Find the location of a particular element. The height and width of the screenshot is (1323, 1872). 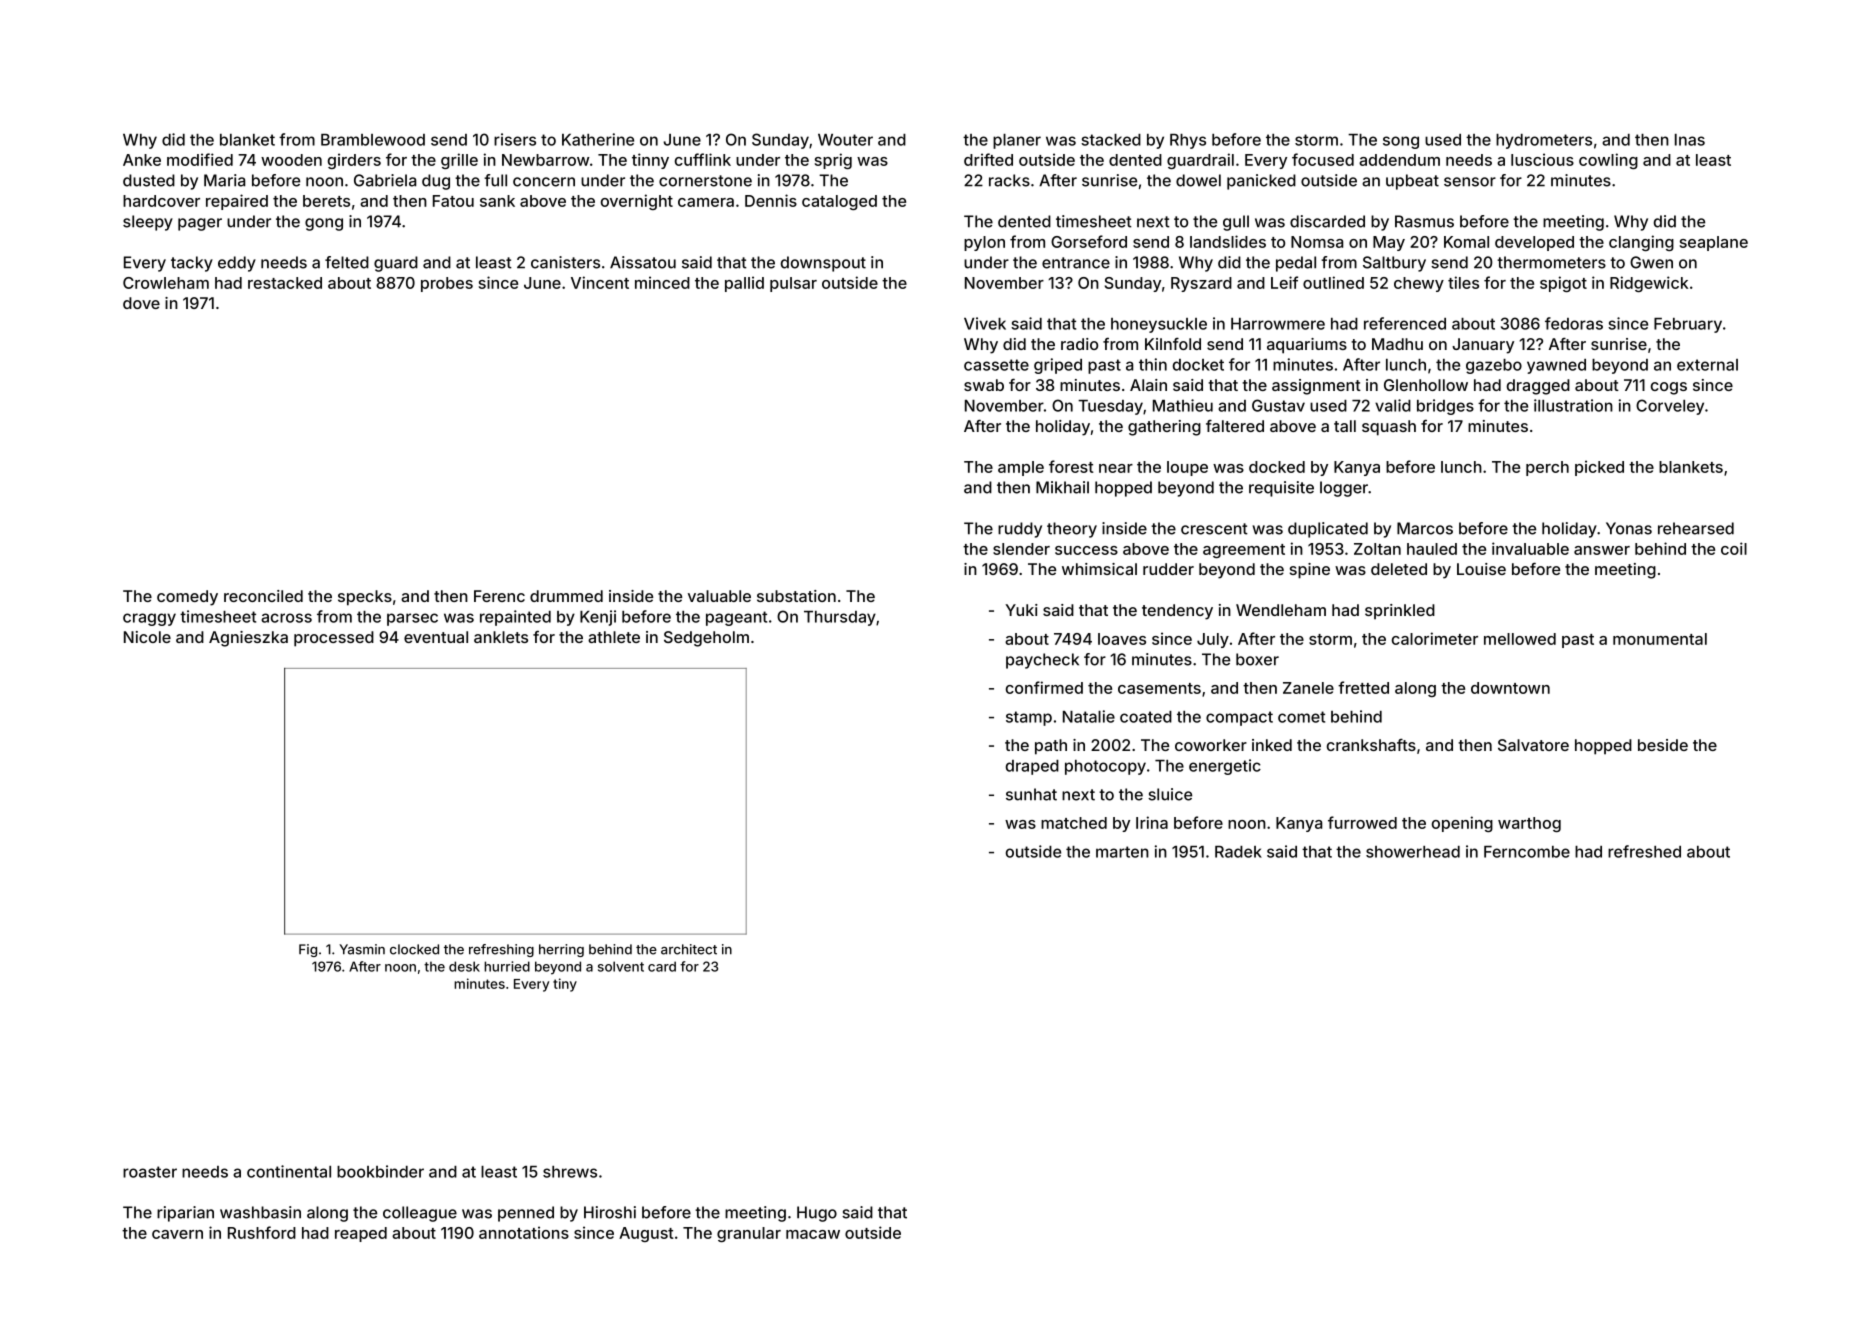

Hugo is located at coordinates (817, 1214).
